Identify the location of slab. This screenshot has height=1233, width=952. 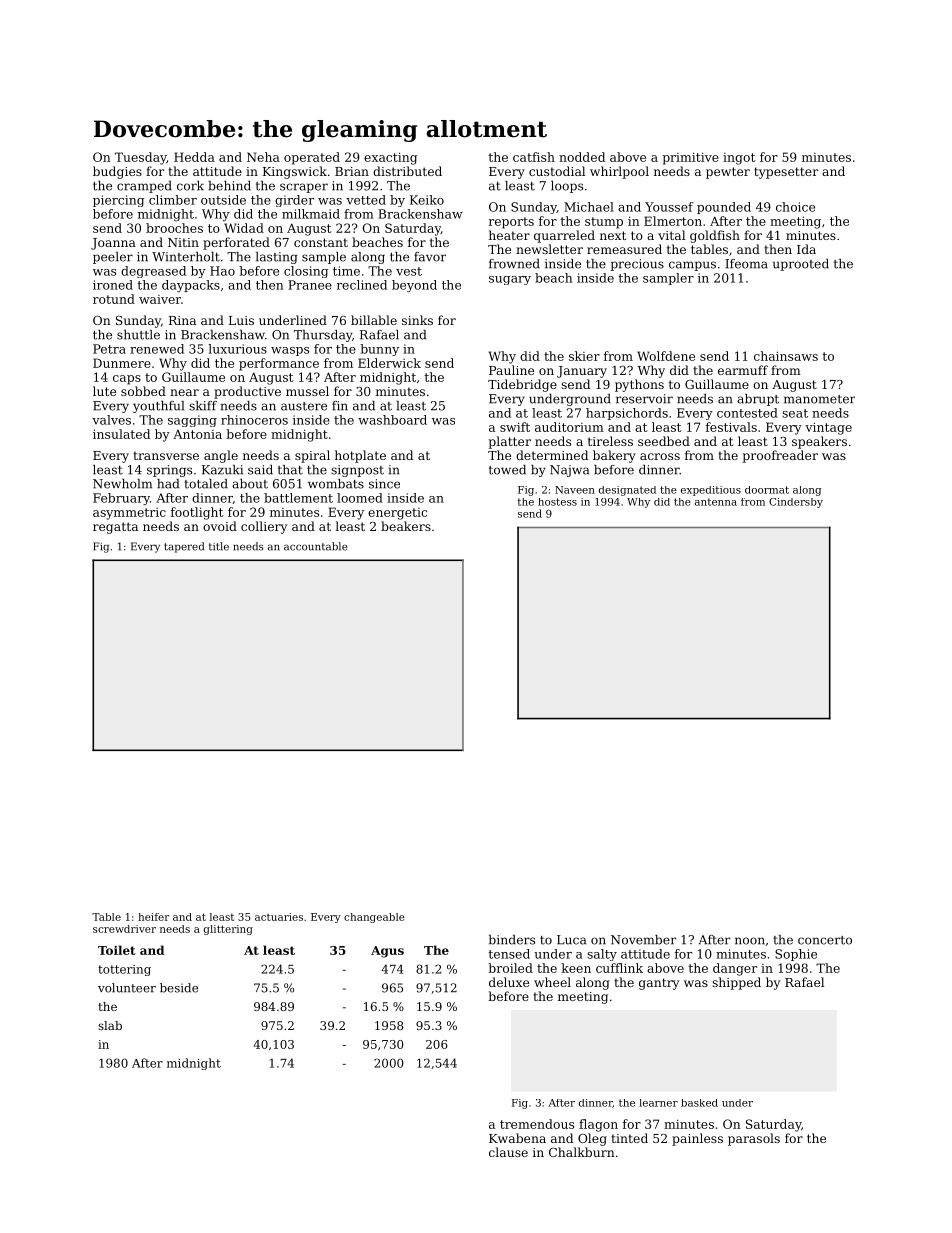
(110, 1025).
